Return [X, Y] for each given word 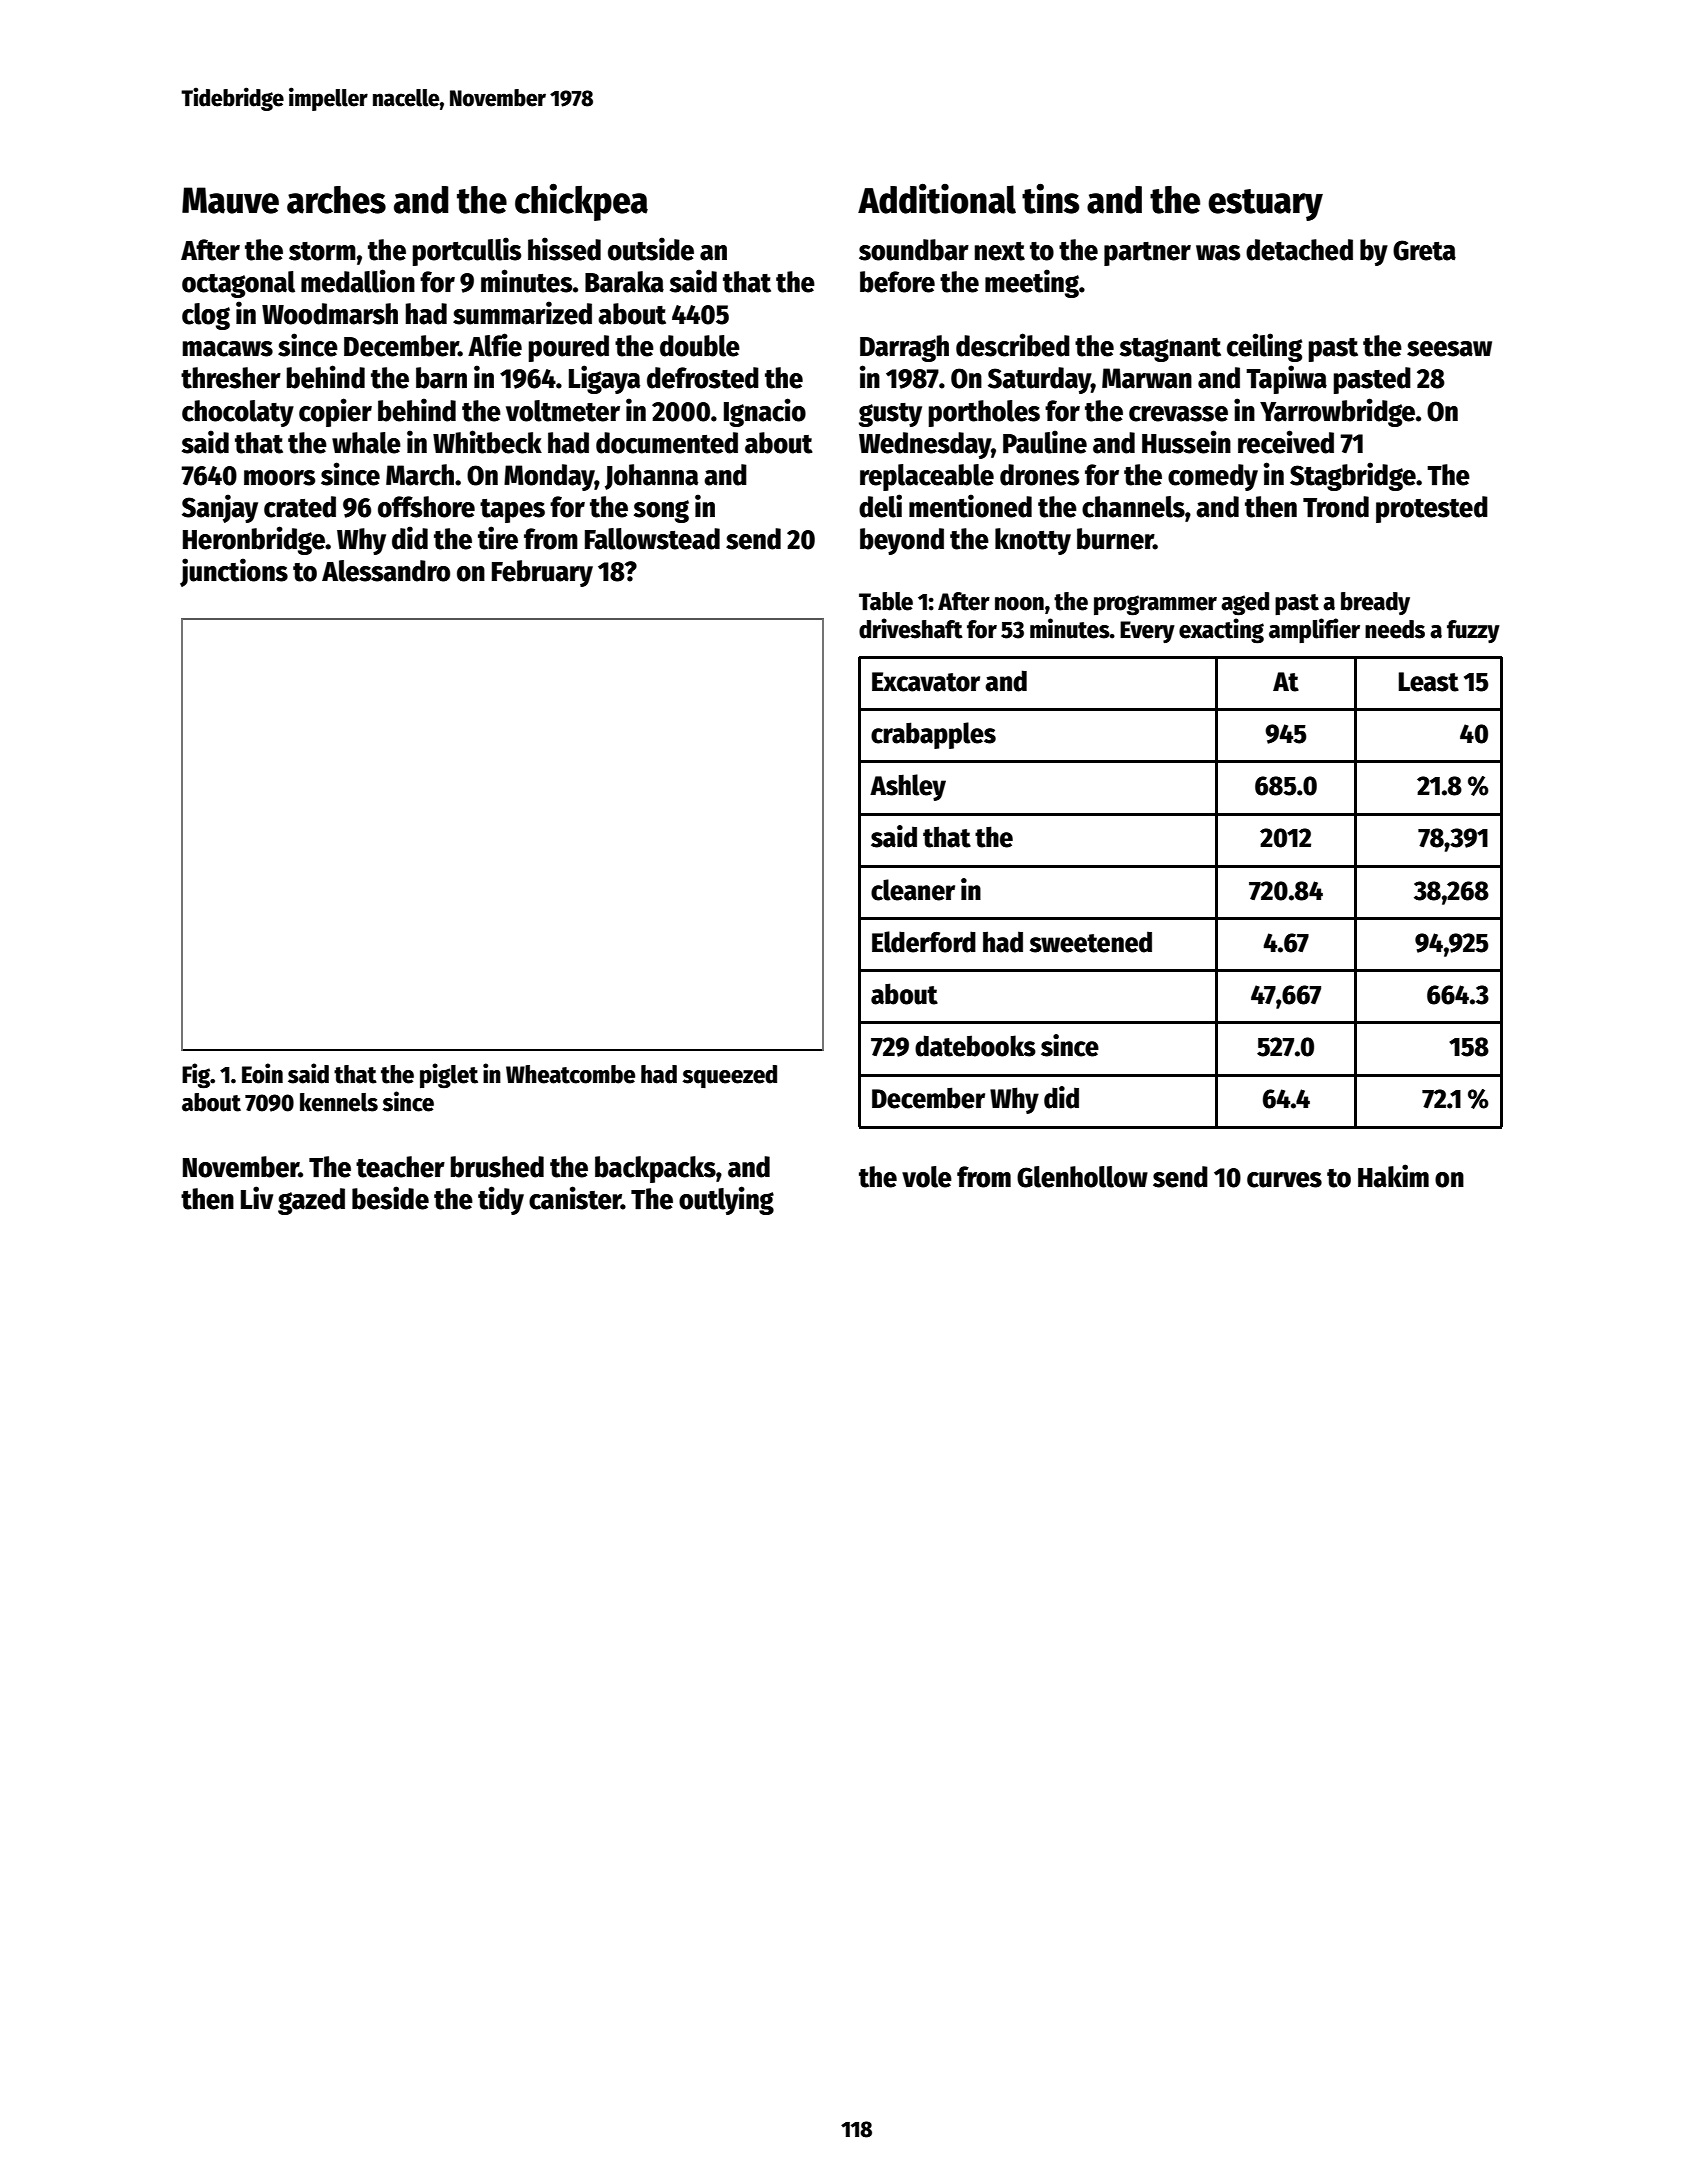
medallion [358, 281]
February [542, 573]
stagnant [1170, 350]
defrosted [703, 378]
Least [1429, 682]
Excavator [926, 682]
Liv [257, 1197]
